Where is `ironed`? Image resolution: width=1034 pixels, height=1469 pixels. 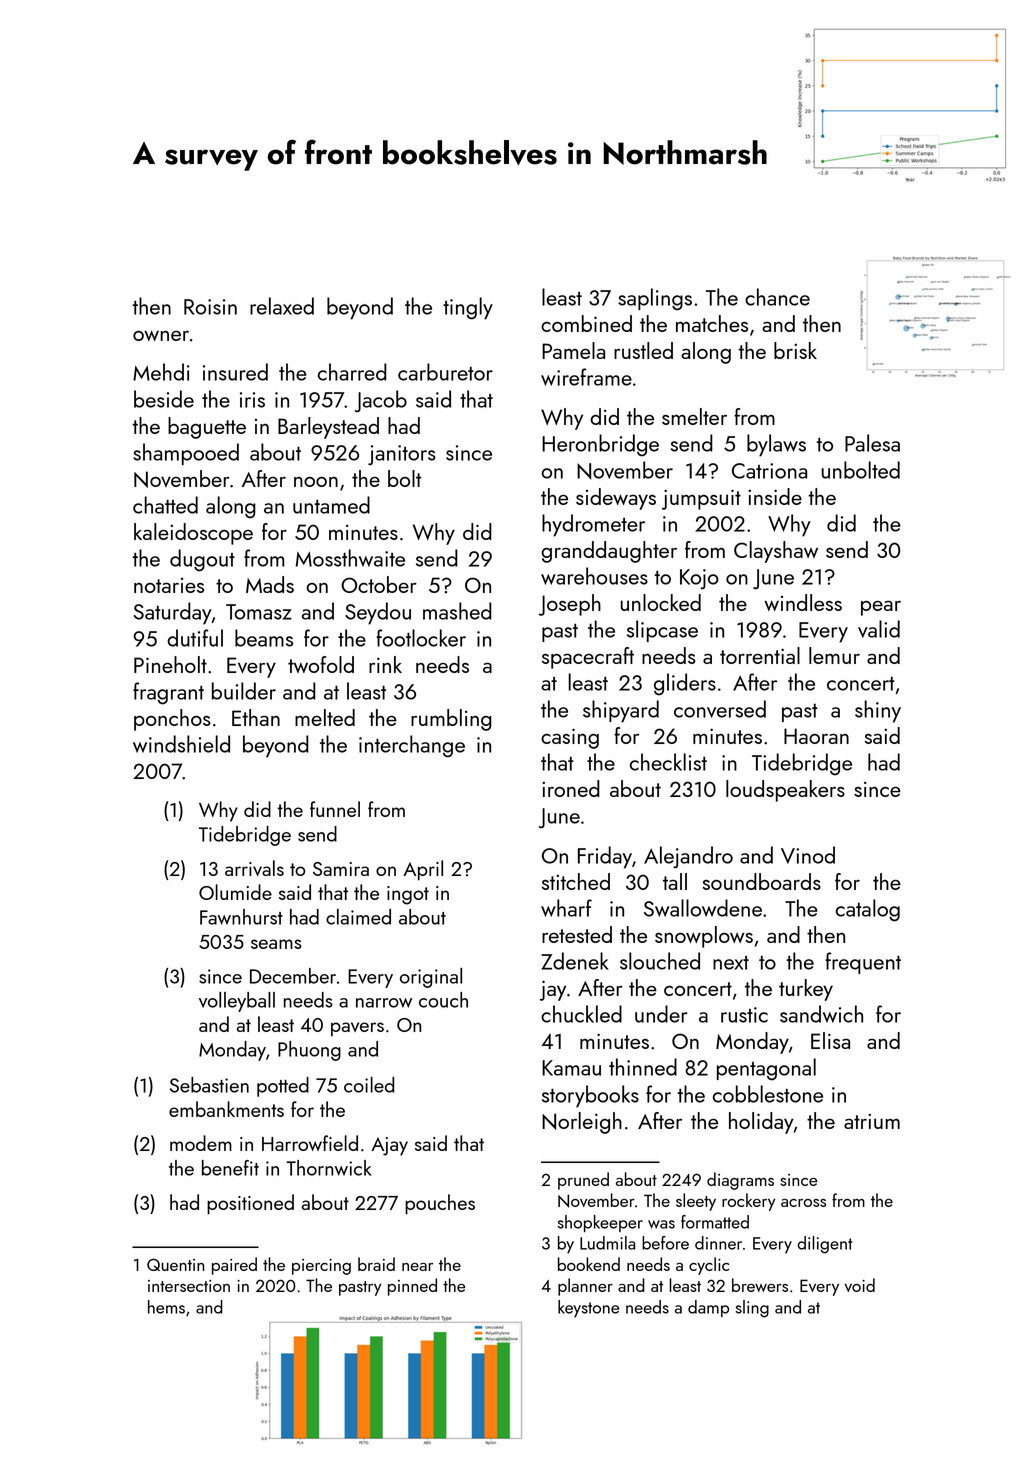
ironed is located at coordinates (571, 788).
